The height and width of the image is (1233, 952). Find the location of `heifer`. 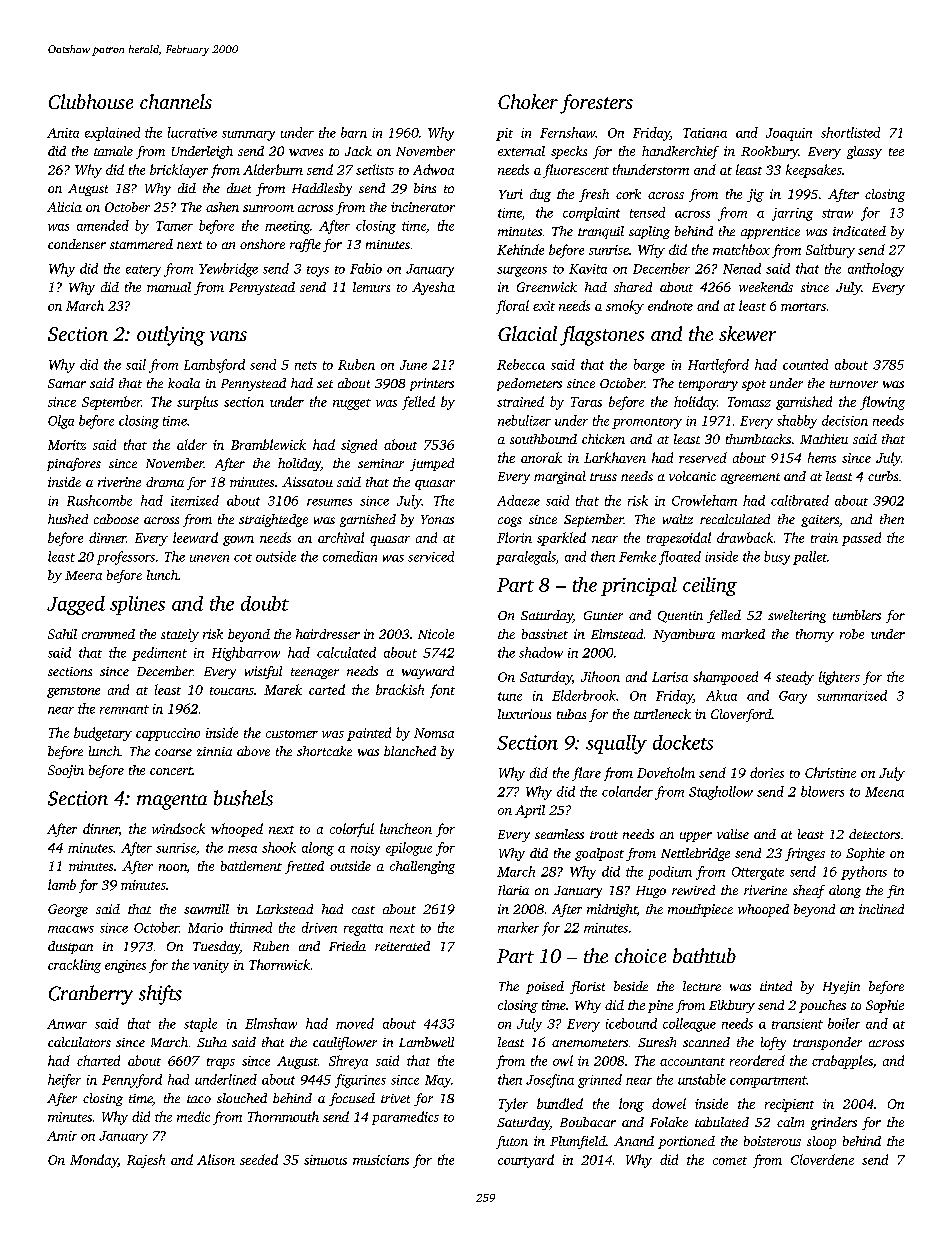

heifer is located at coordinates (64, 1081).
